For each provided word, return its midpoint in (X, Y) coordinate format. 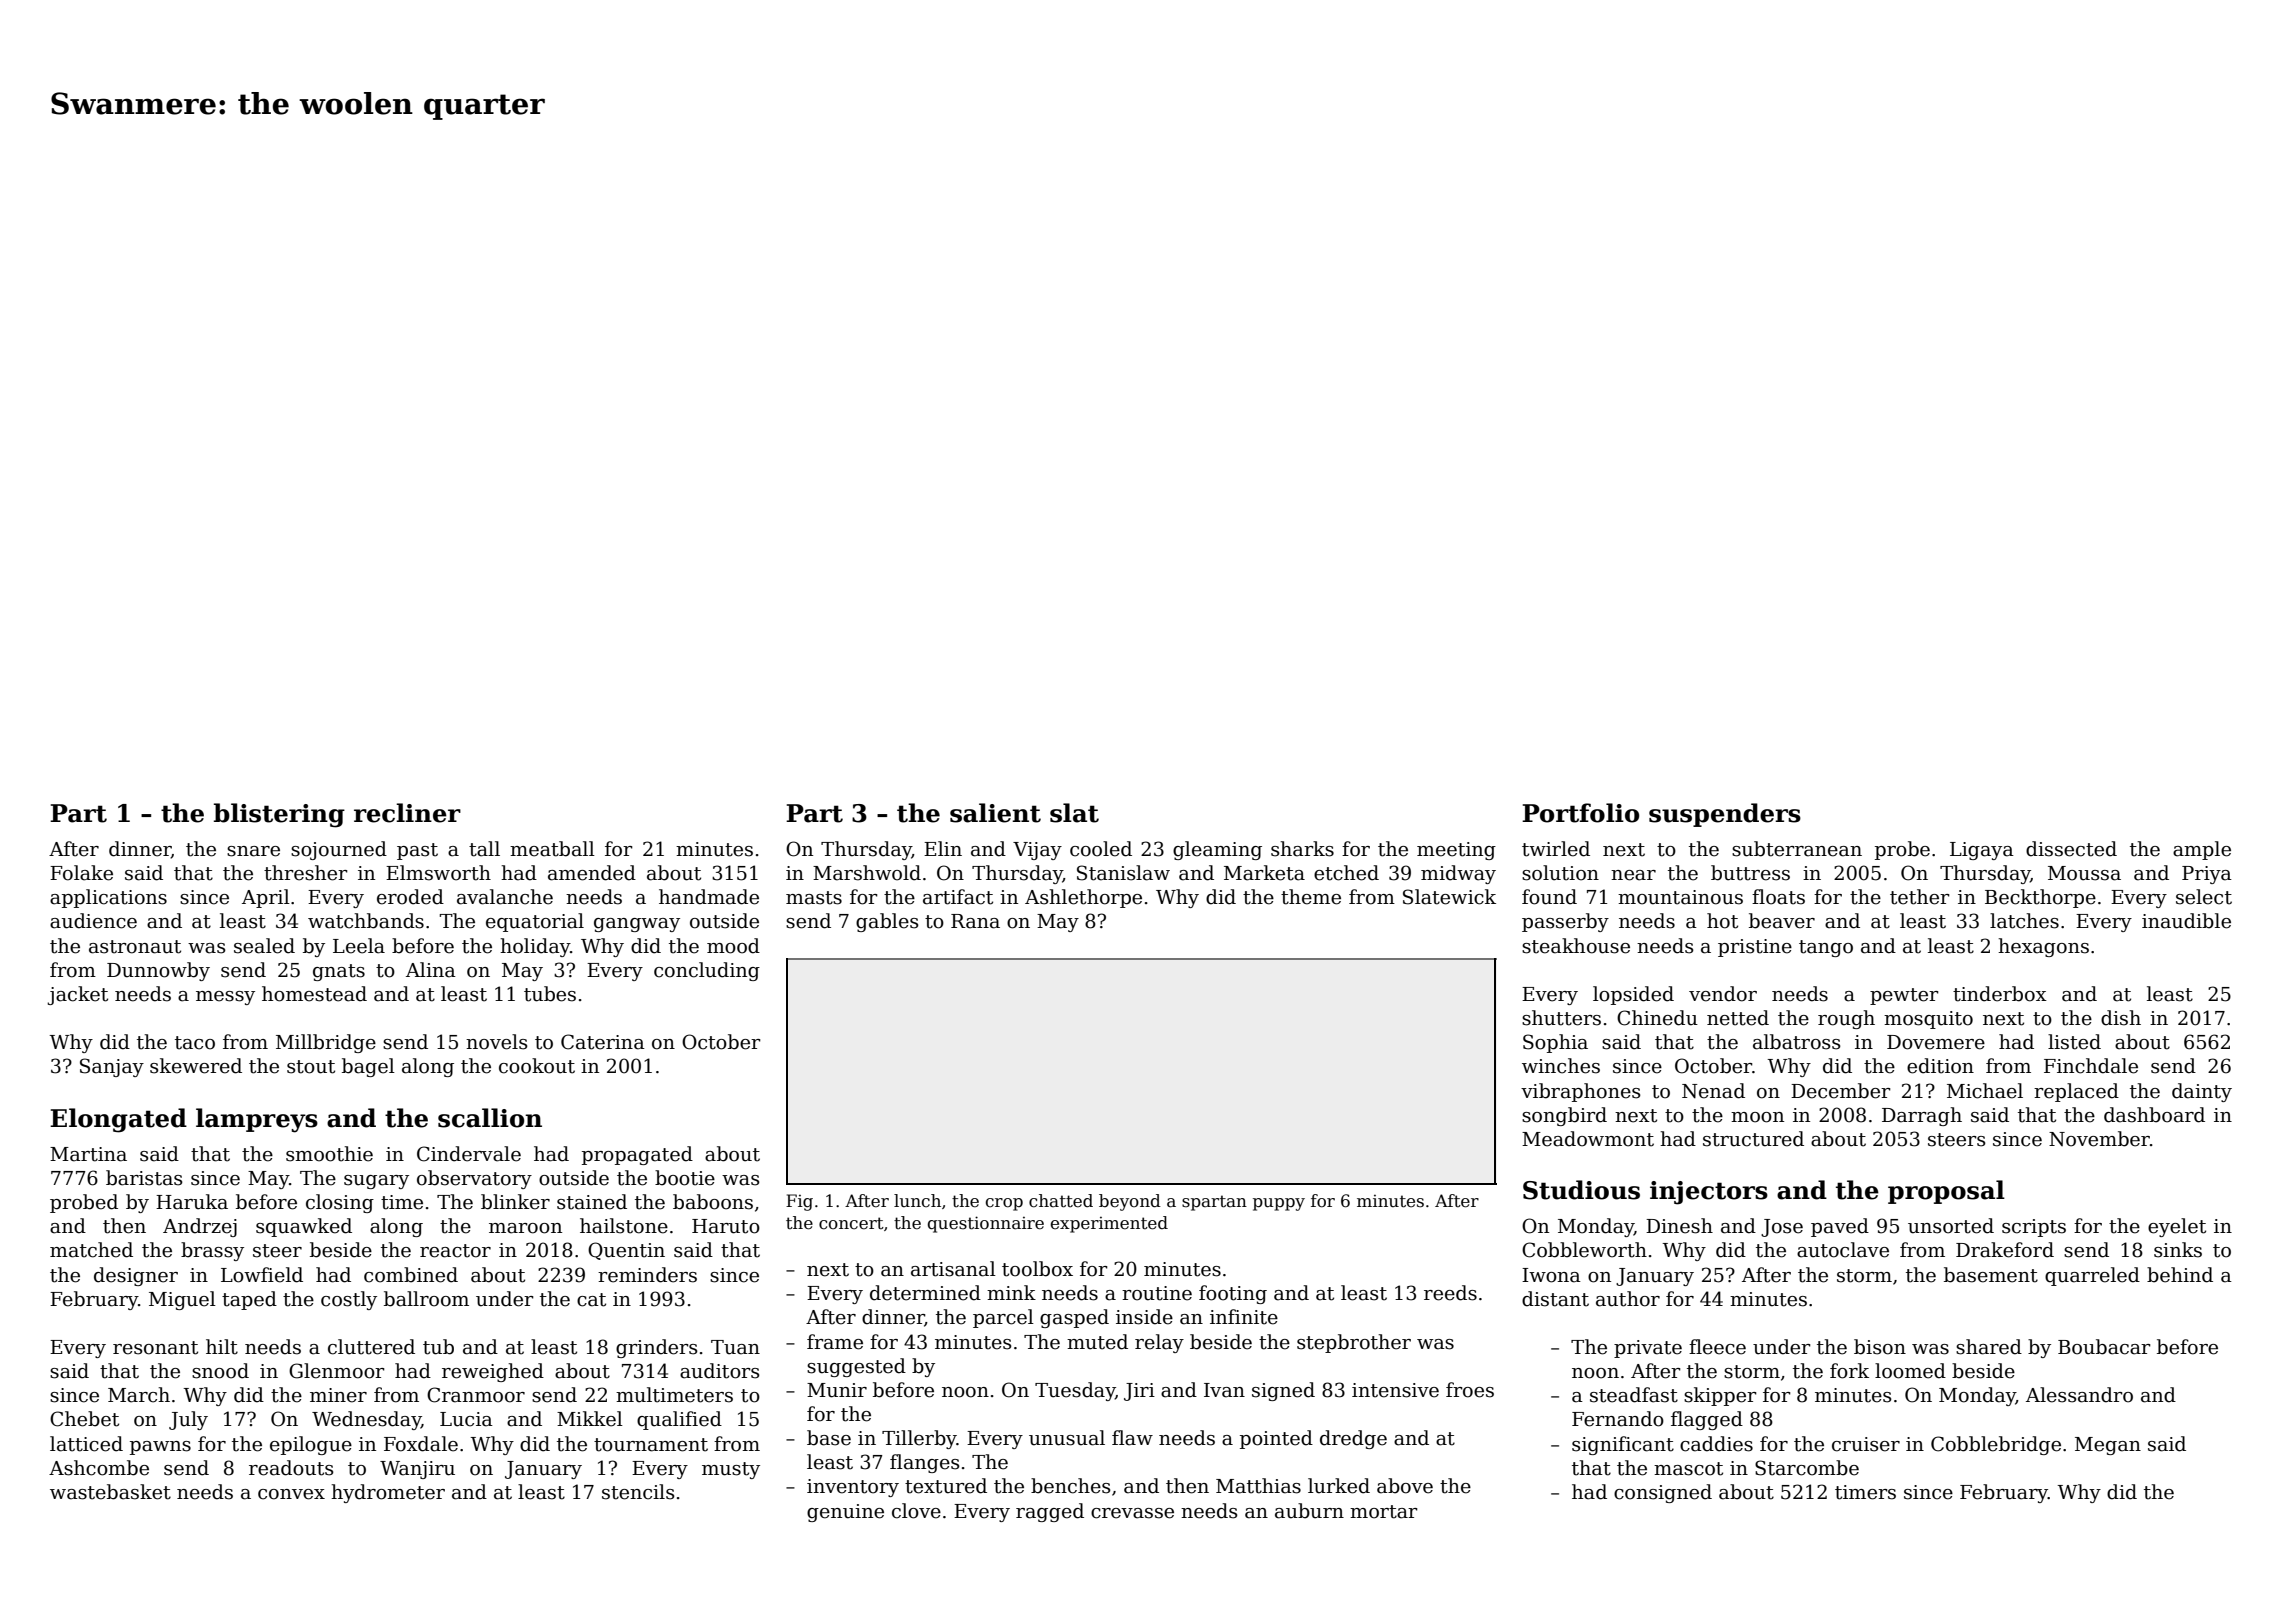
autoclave (1843, 1250)
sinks (2178, 1250)
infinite (1244, 1317)
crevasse (1132, 1513)
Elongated (118, 1120)
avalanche (505, 897)
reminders (647, 1275)
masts (814, 898)
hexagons (2043, 947)
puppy (1279, 1204)
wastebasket (110, 1492)
